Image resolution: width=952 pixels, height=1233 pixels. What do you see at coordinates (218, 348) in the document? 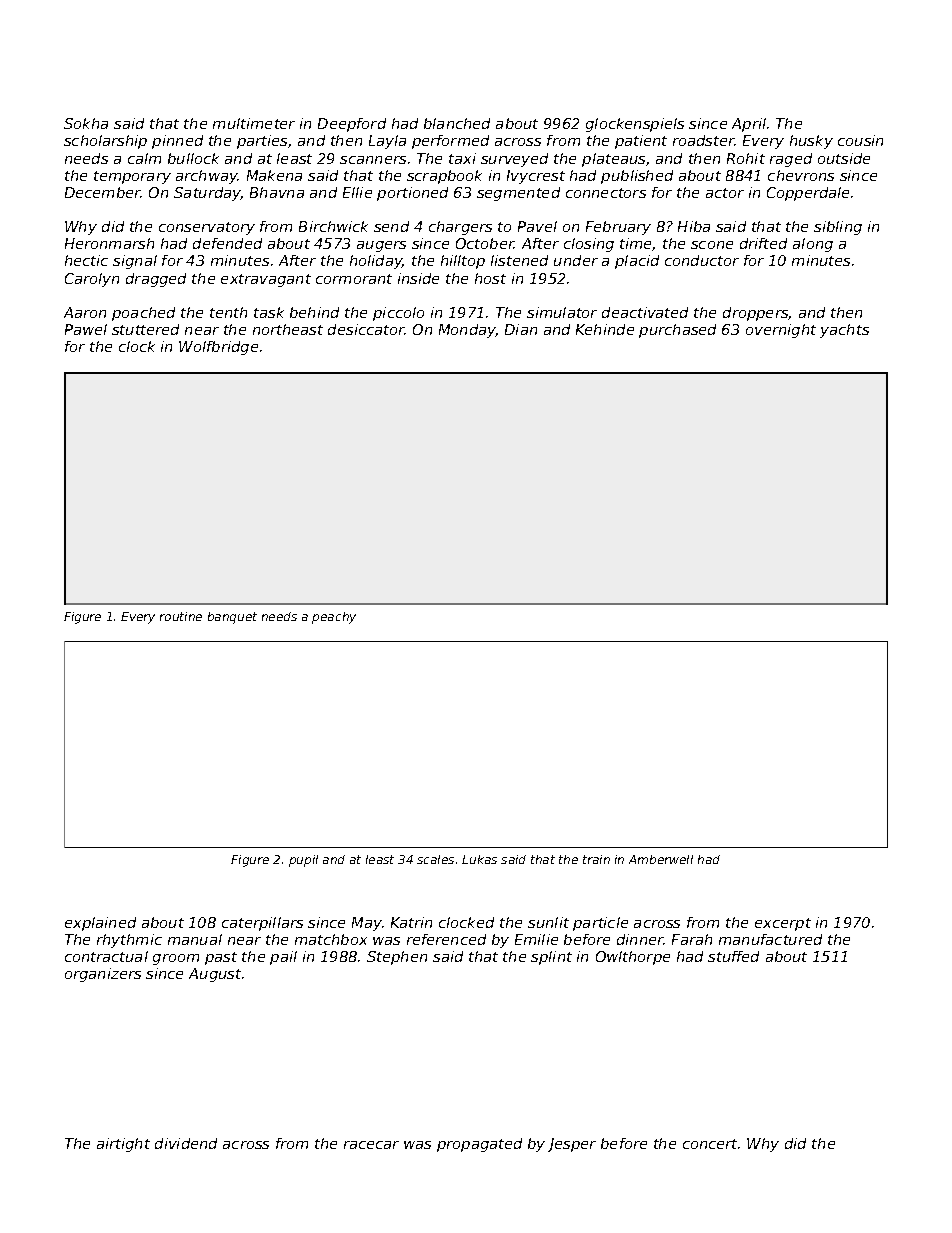
I see `Wolfbridge` at bounding box center [218, 348].
